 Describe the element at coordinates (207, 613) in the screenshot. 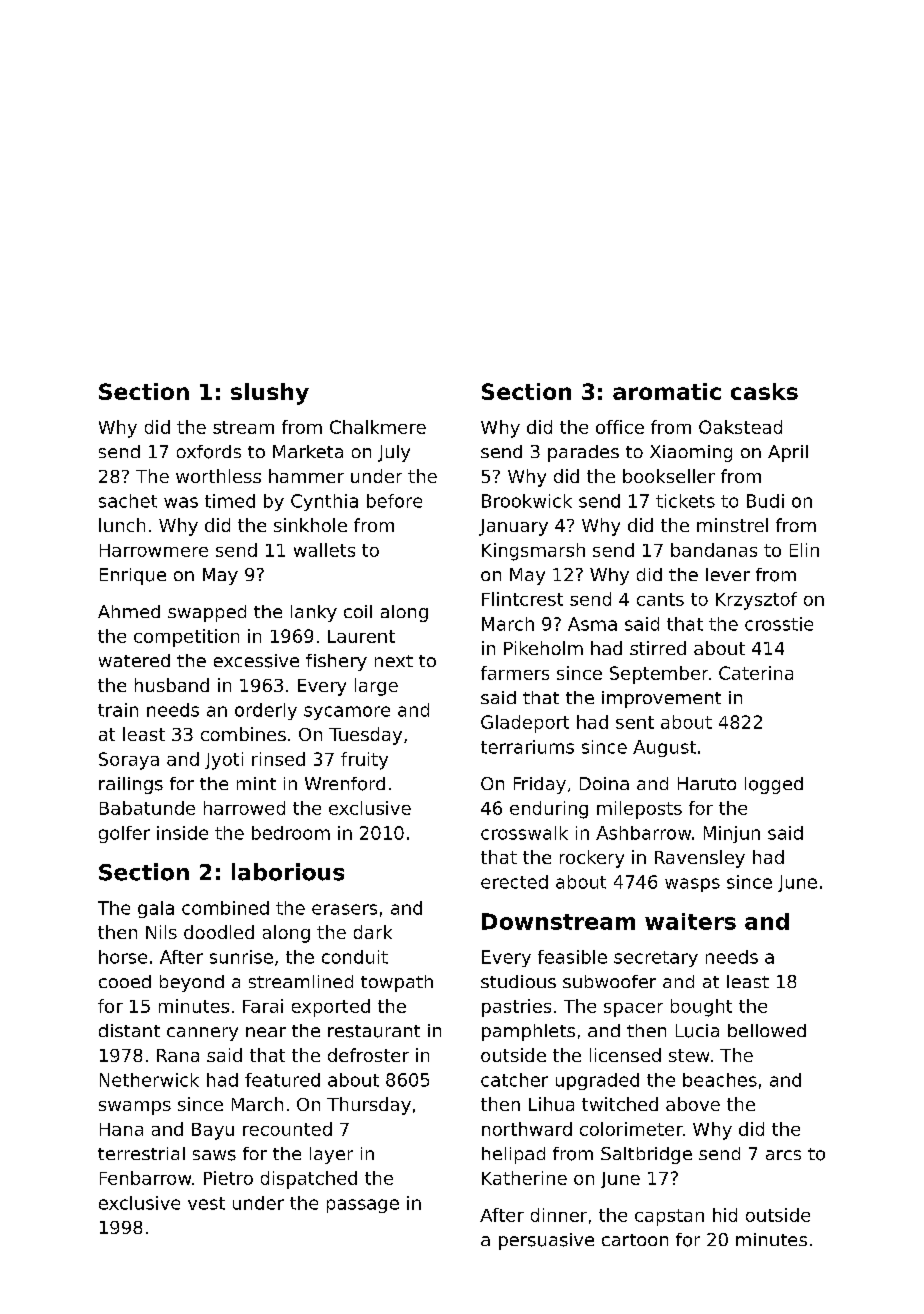

I see `swapped` at that location.
